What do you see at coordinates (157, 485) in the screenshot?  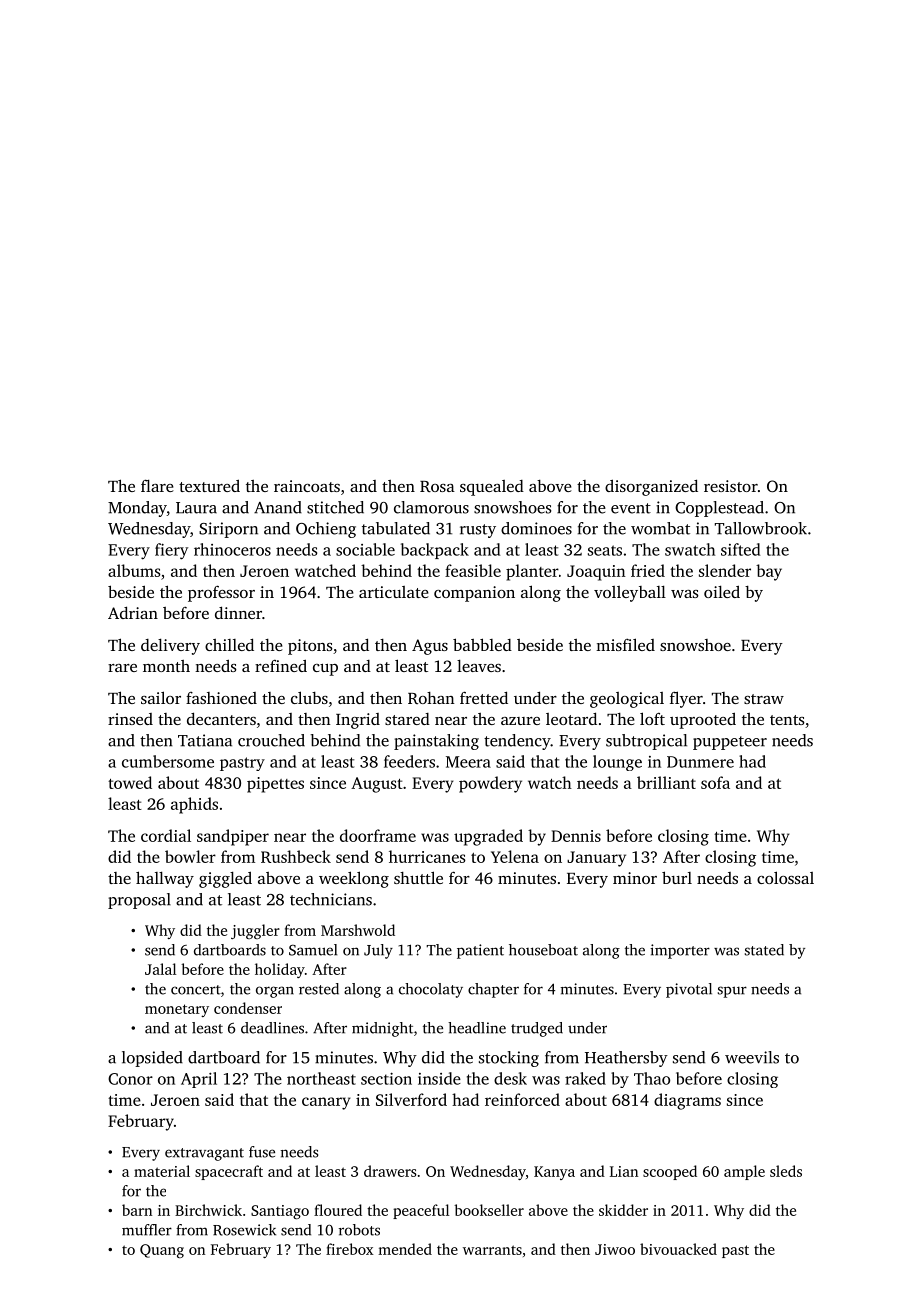 I see `flare` at bounding box center [157, 485].
